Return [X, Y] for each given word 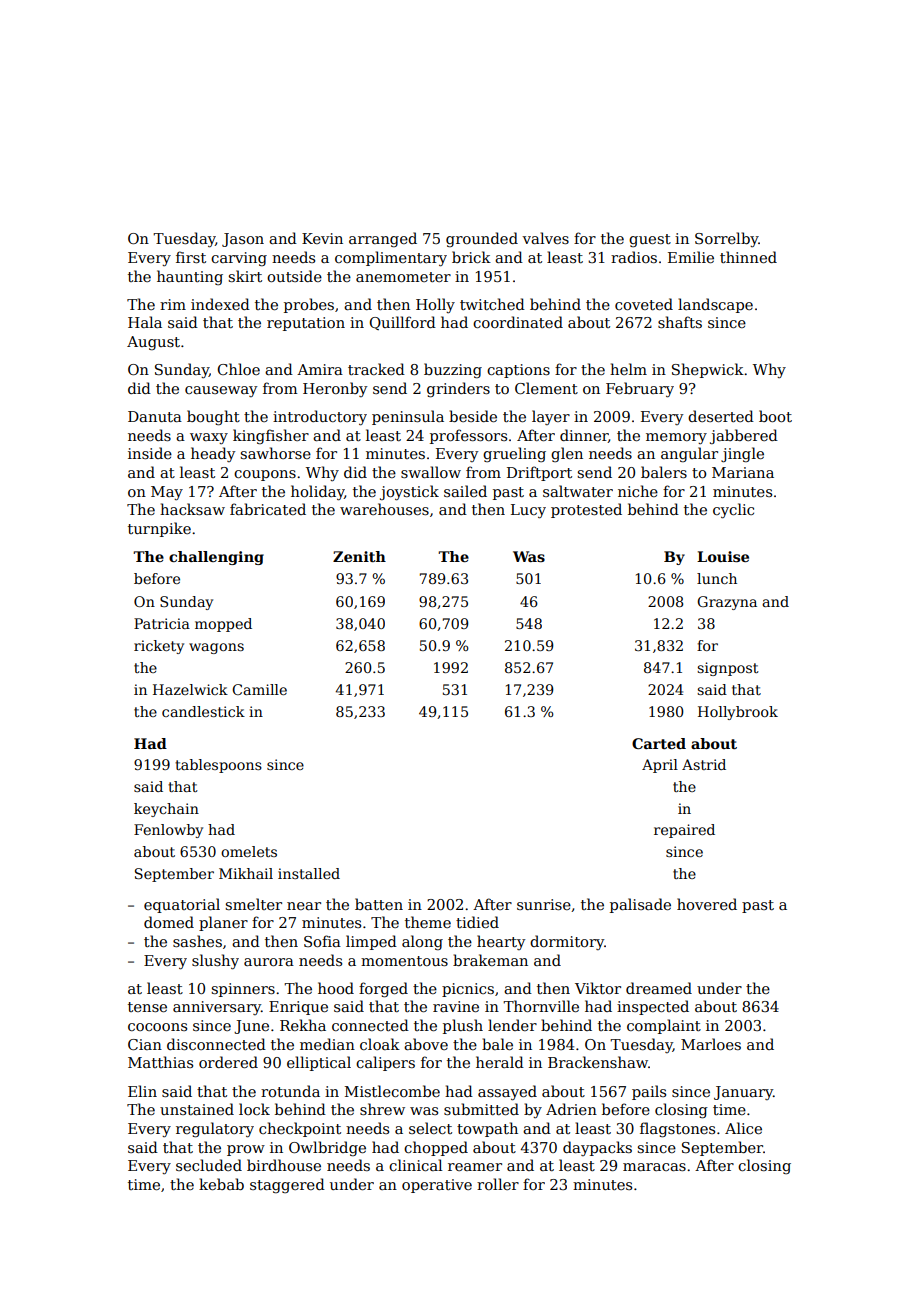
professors [468, 436]
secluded [209, 1165]
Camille [259, 689]
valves [545, 238]
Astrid [704, 764]
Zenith [359, 556]
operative [437, 1186]
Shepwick [708, 370]
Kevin [322, 238]
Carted [659, 743]
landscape [715, 305]
